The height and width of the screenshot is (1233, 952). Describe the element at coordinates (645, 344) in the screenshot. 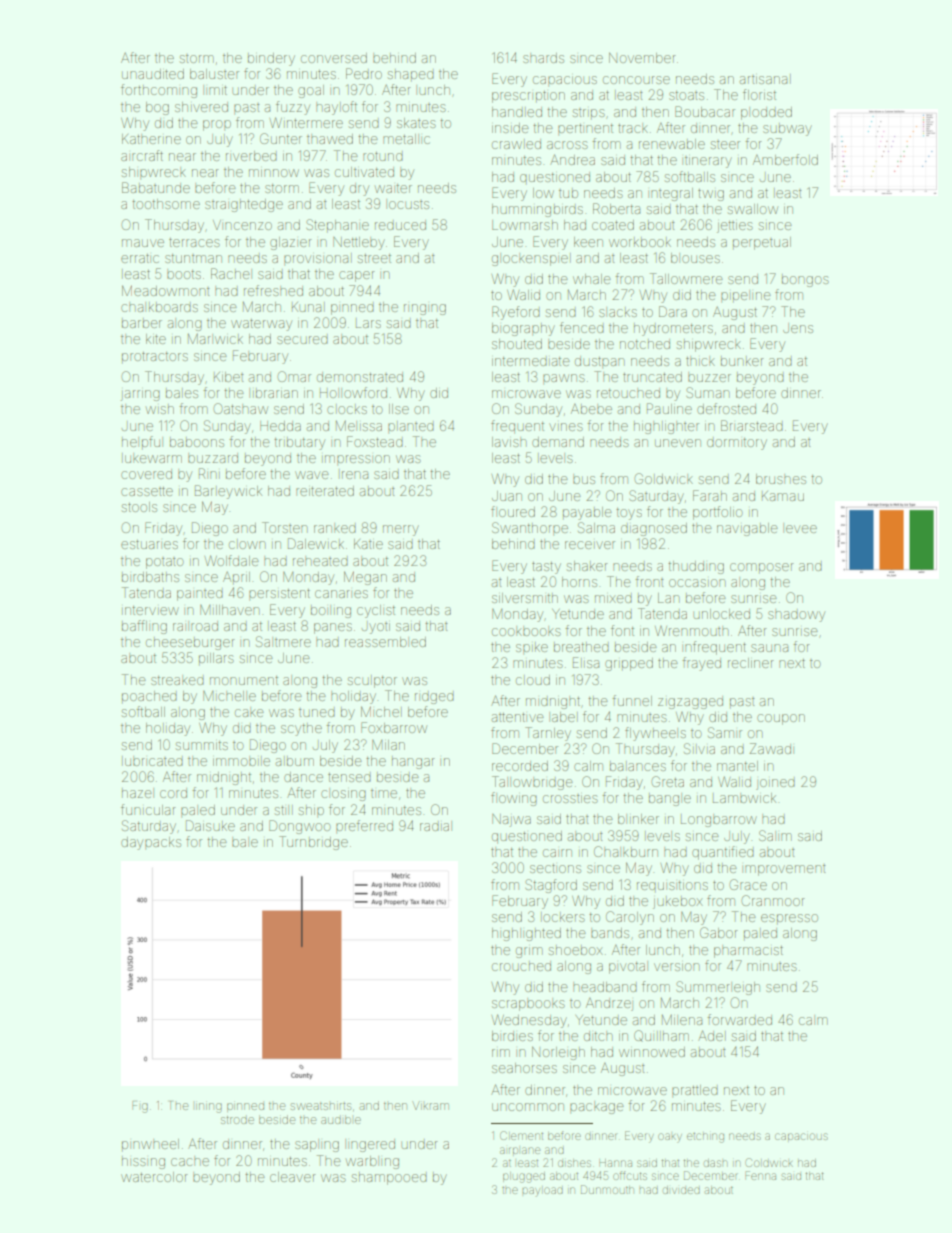

I see `notched` at that location.
